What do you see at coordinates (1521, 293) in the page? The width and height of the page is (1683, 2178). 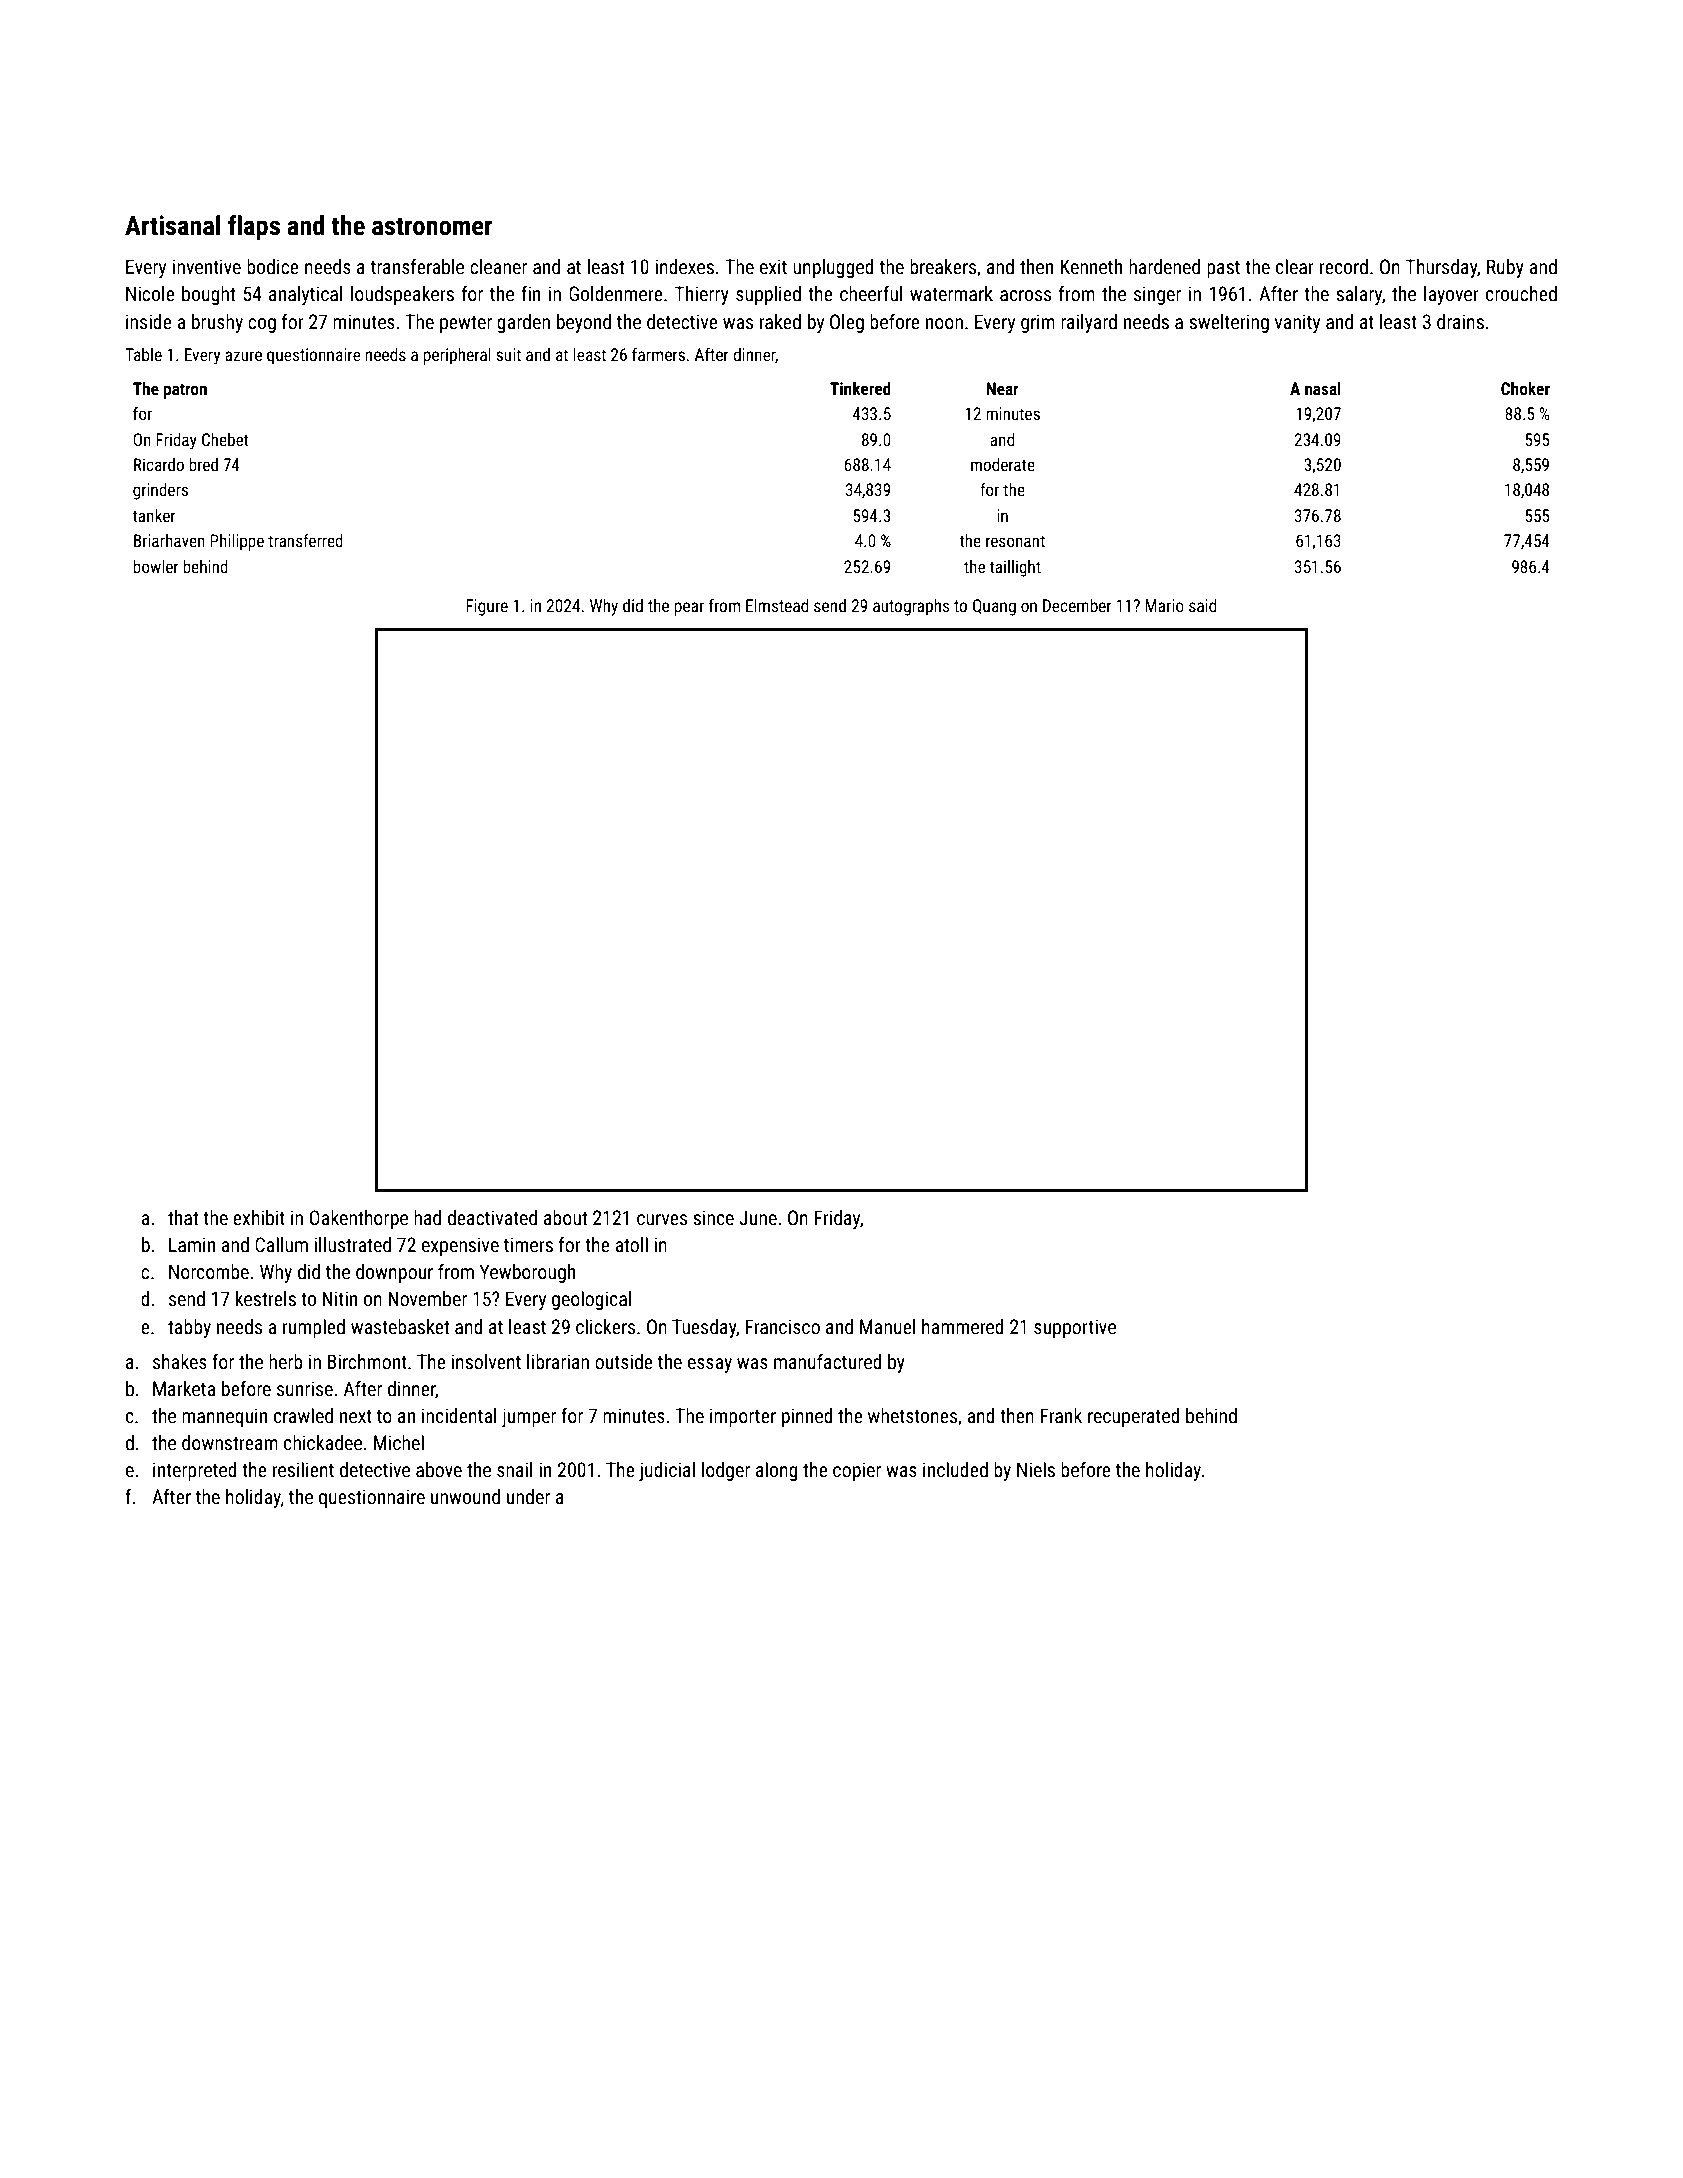 I see `crouched` at bounding box center [1521, 293].
